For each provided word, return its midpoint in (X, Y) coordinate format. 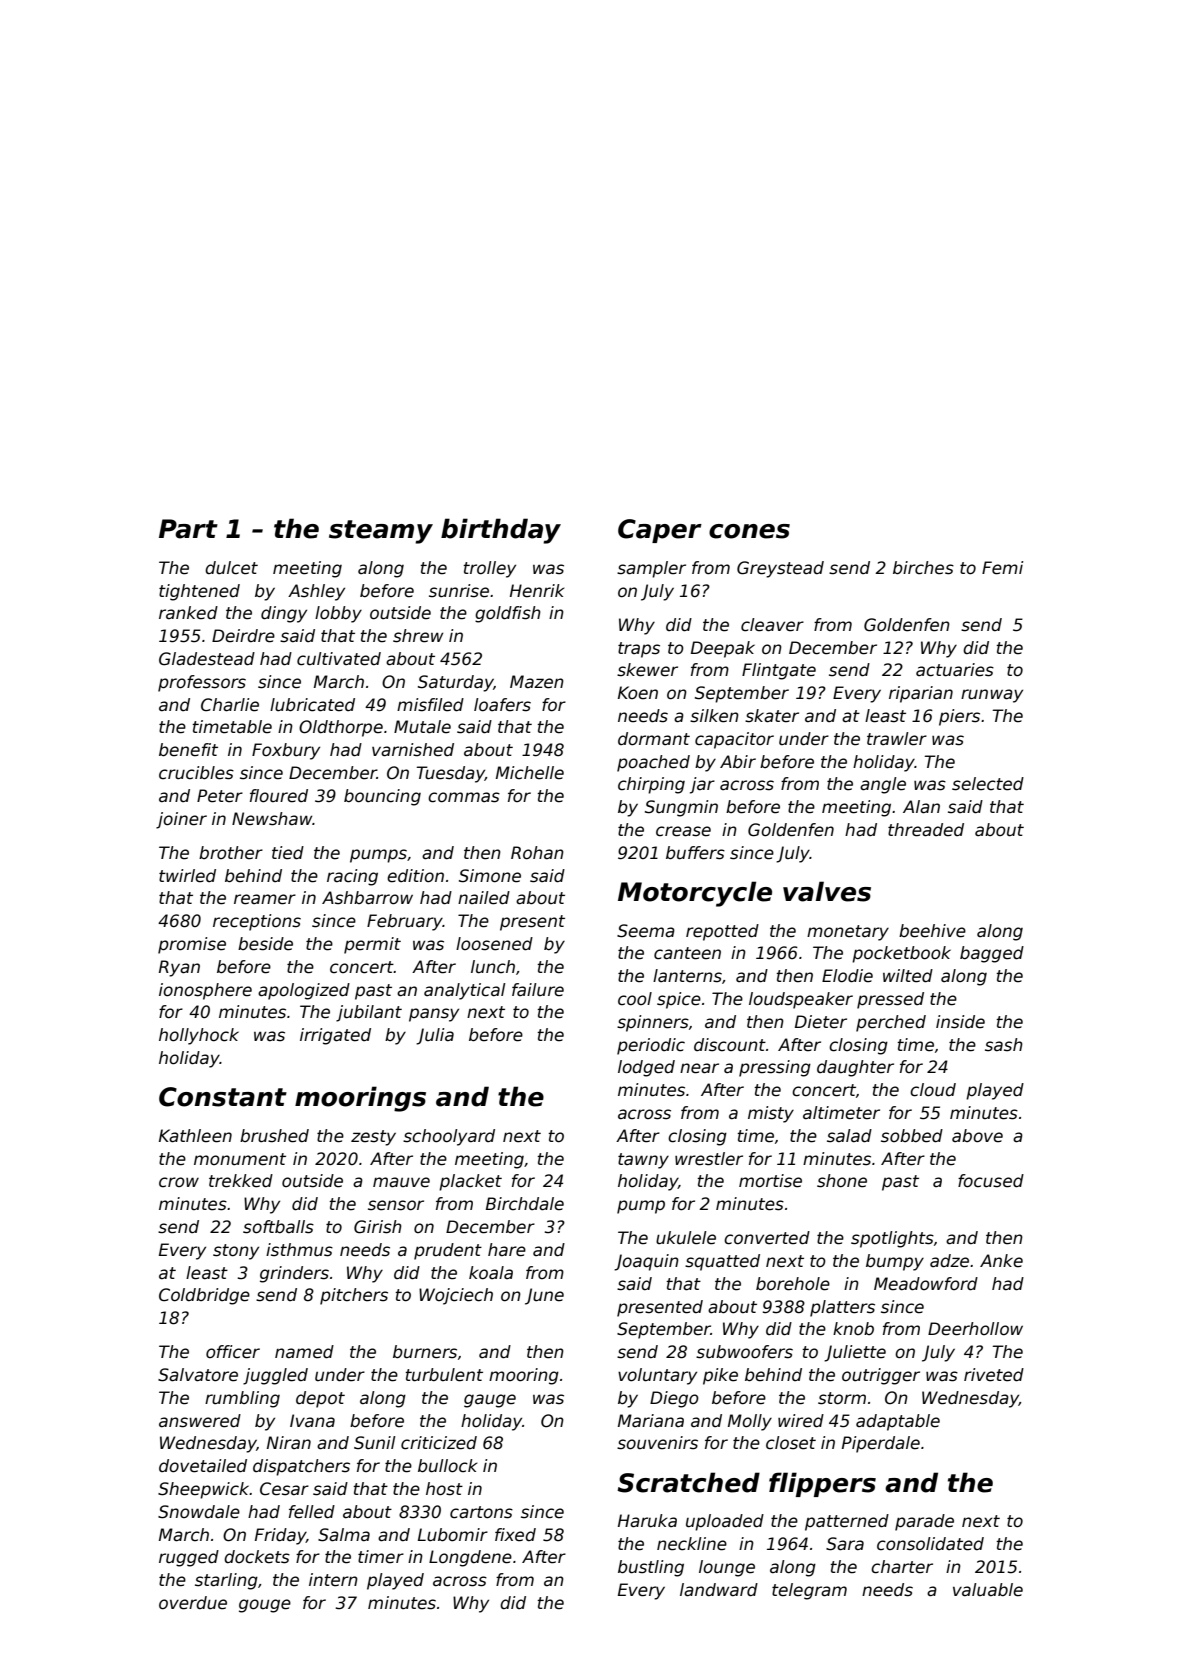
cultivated (339, 659)
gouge (265, 1606)
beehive (932, 931)
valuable (988, 1590)
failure (538, 990)
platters (842, 1308)
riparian (921, 694)
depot (320, 1399)
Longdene (470, 1558)
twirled (187, 876)
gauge (490, 1401)
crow (179, 1182)
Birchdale (525, 1204)
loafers (502, 705)
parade (924, 1522)
